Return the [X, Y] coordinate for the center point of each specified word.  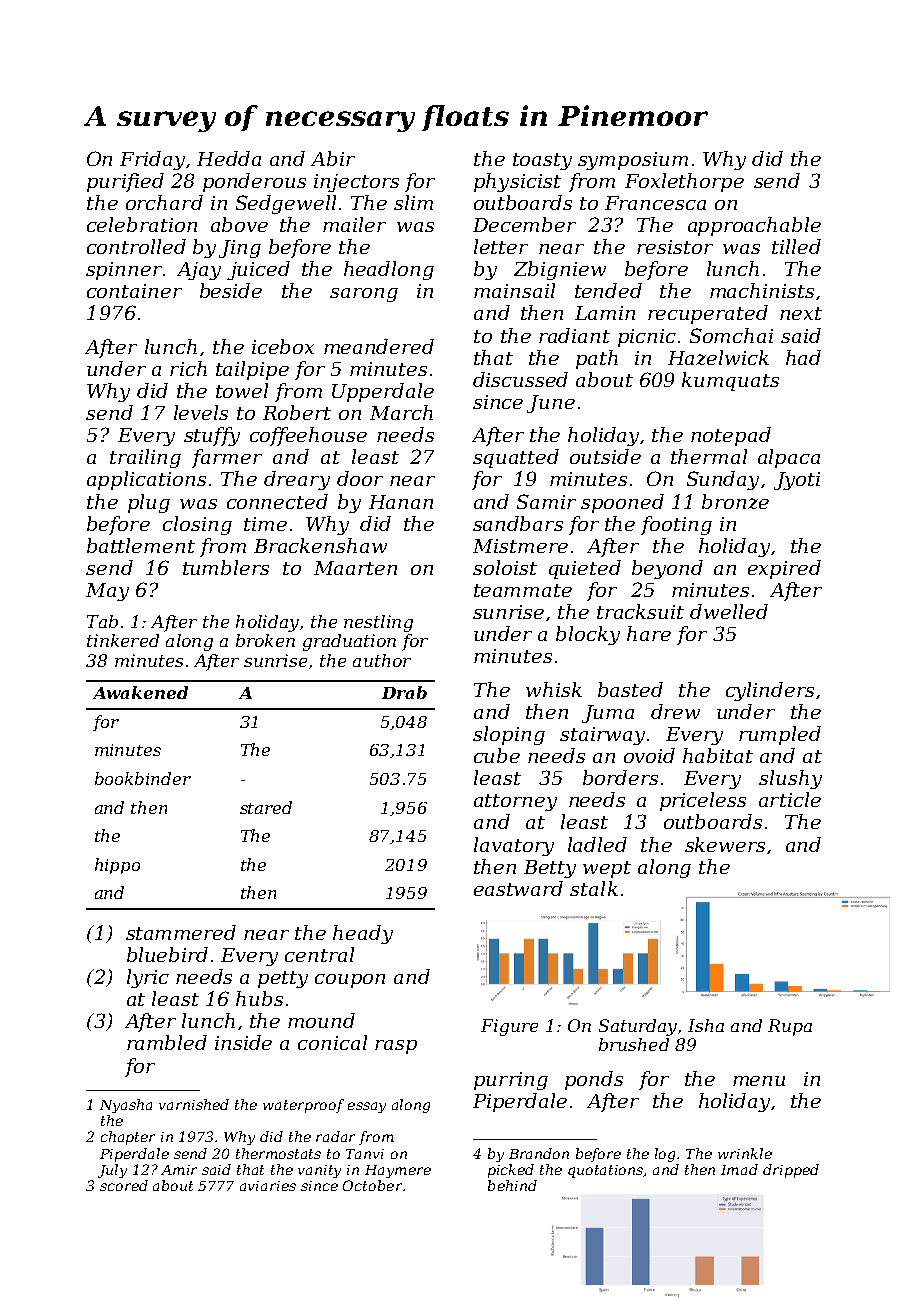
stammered [181, 932]
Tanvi [365, 1154]
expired [784, 569]
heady [363, 934]
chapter [128, 1138]
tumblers [226, 567]
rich [188, 368]
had [803, 357]
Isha [706, 1025]
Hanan [401, 502]
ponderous [254, 182]
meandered [379, 346]
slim [413, 202]
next [801, 313]
